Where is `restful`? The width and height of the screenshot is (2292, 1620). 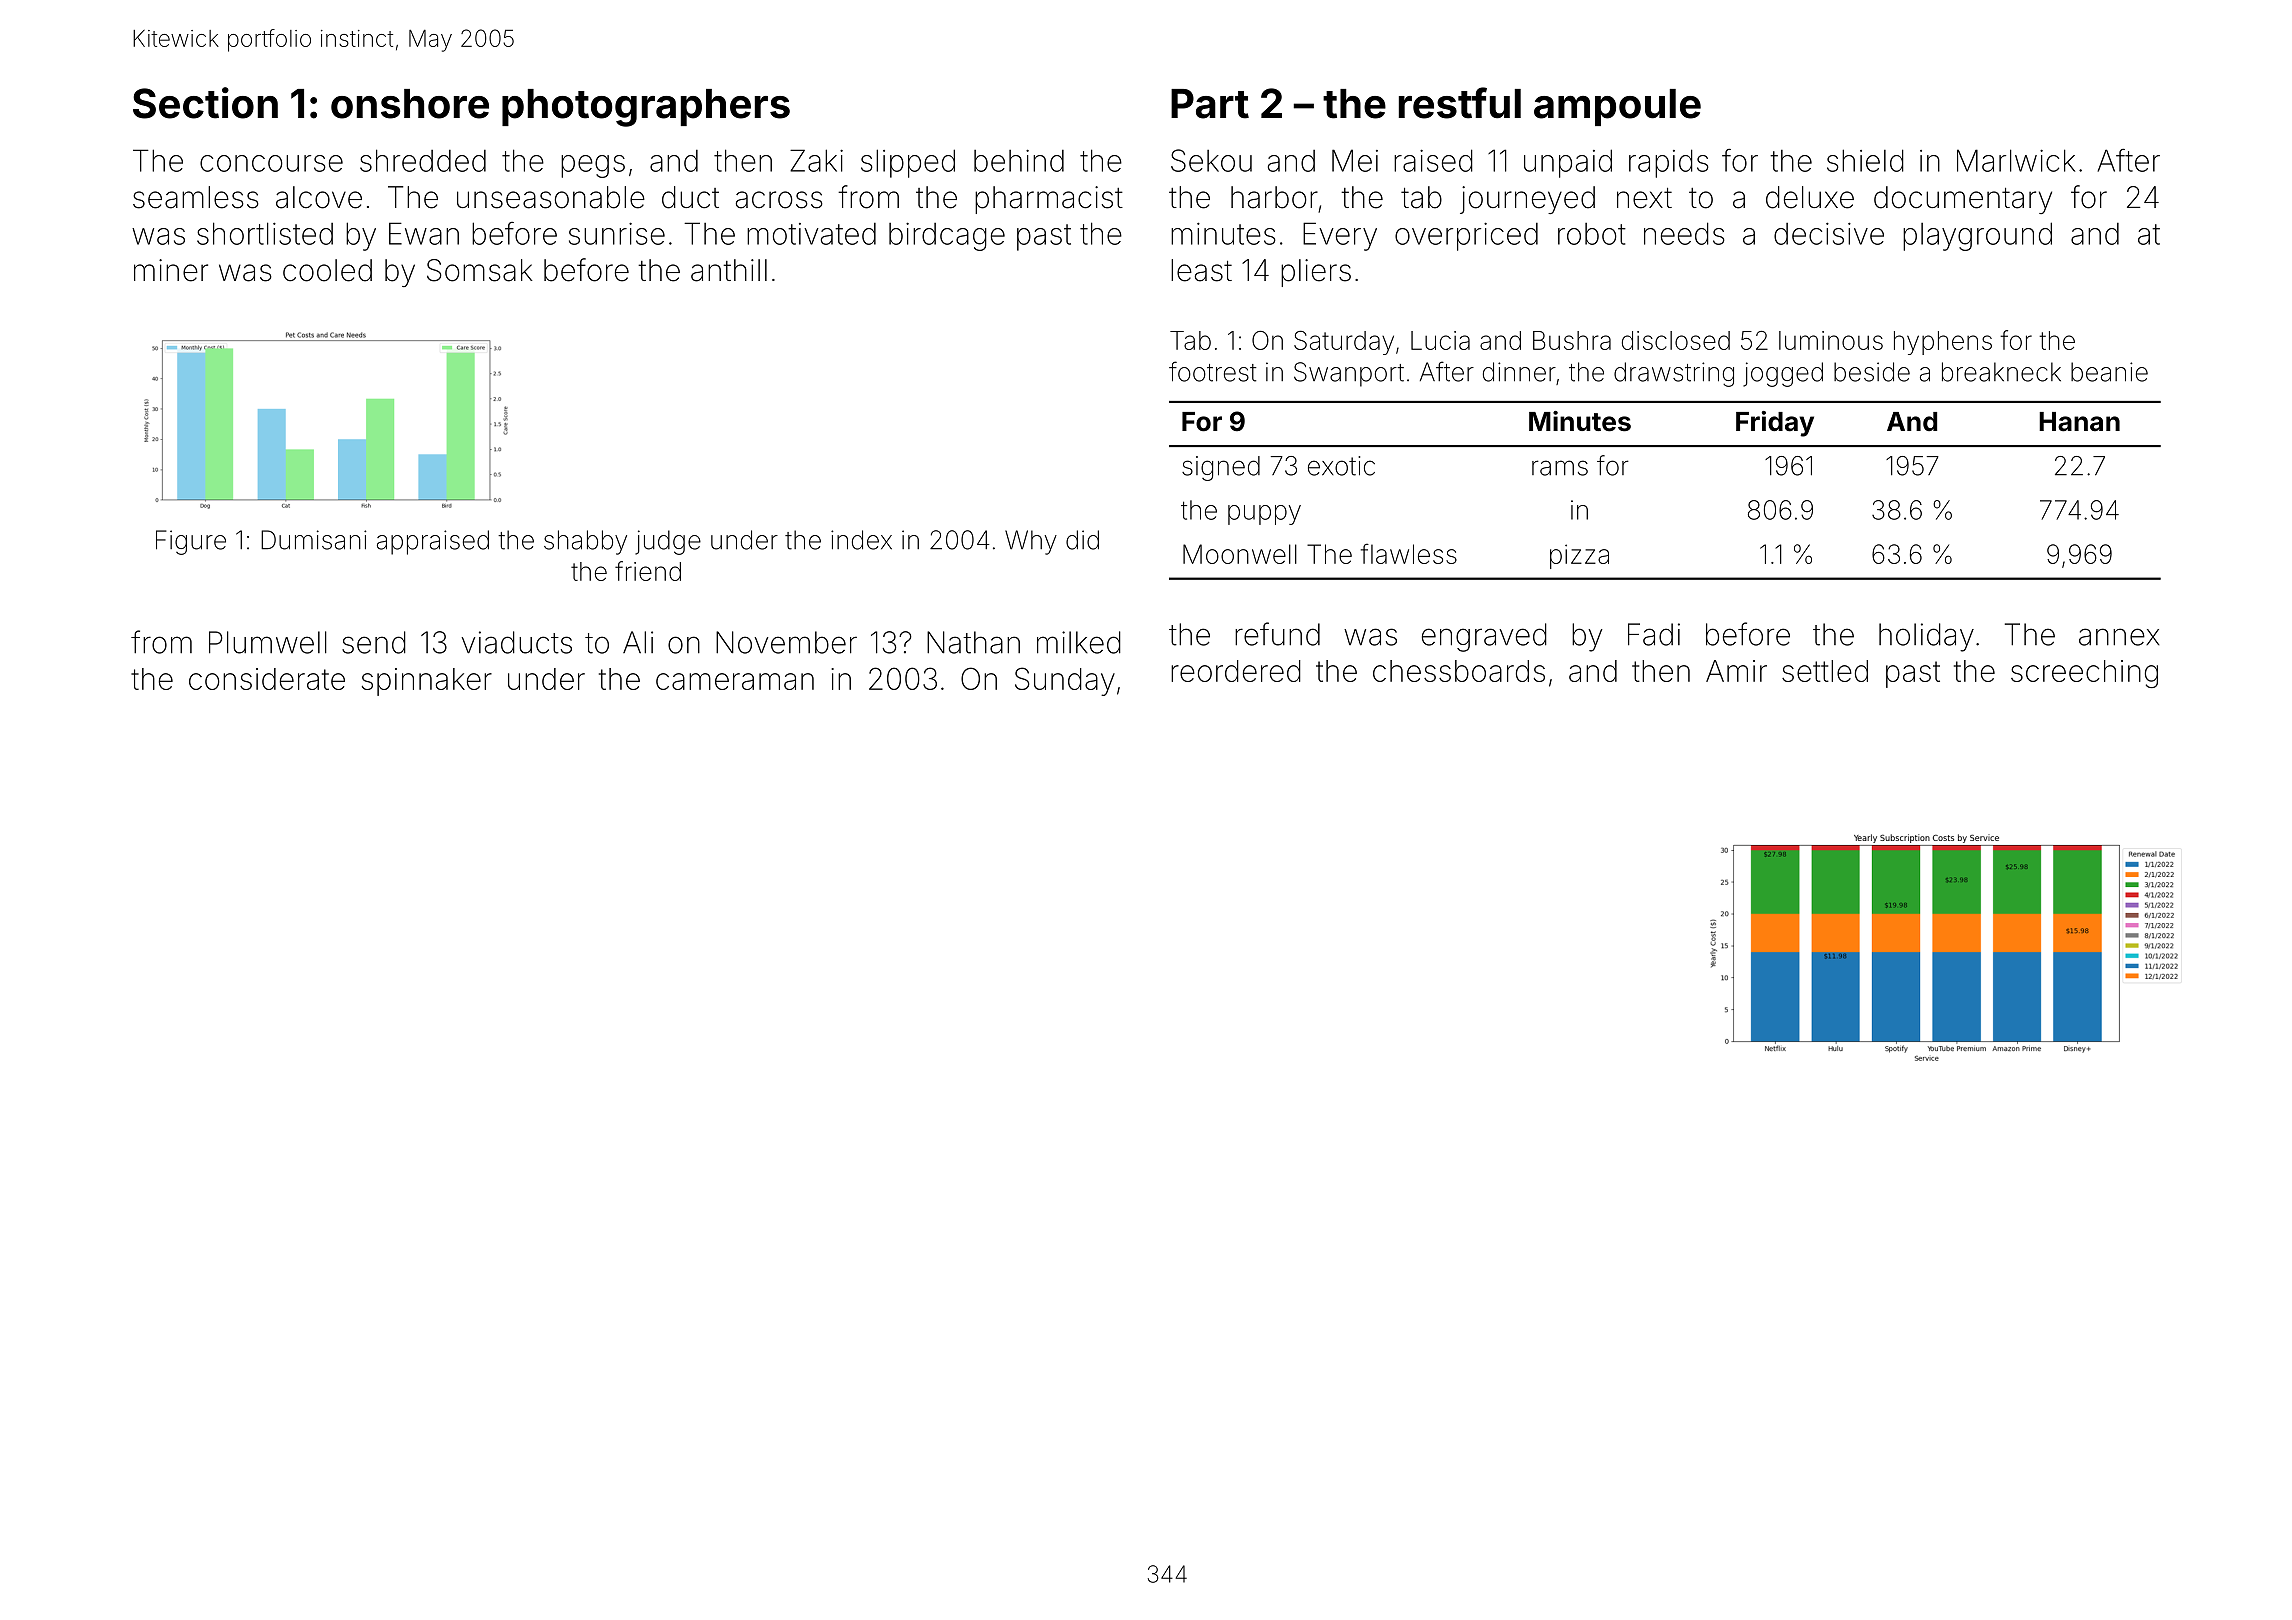 restful is located at coordinates (1460, 103).
